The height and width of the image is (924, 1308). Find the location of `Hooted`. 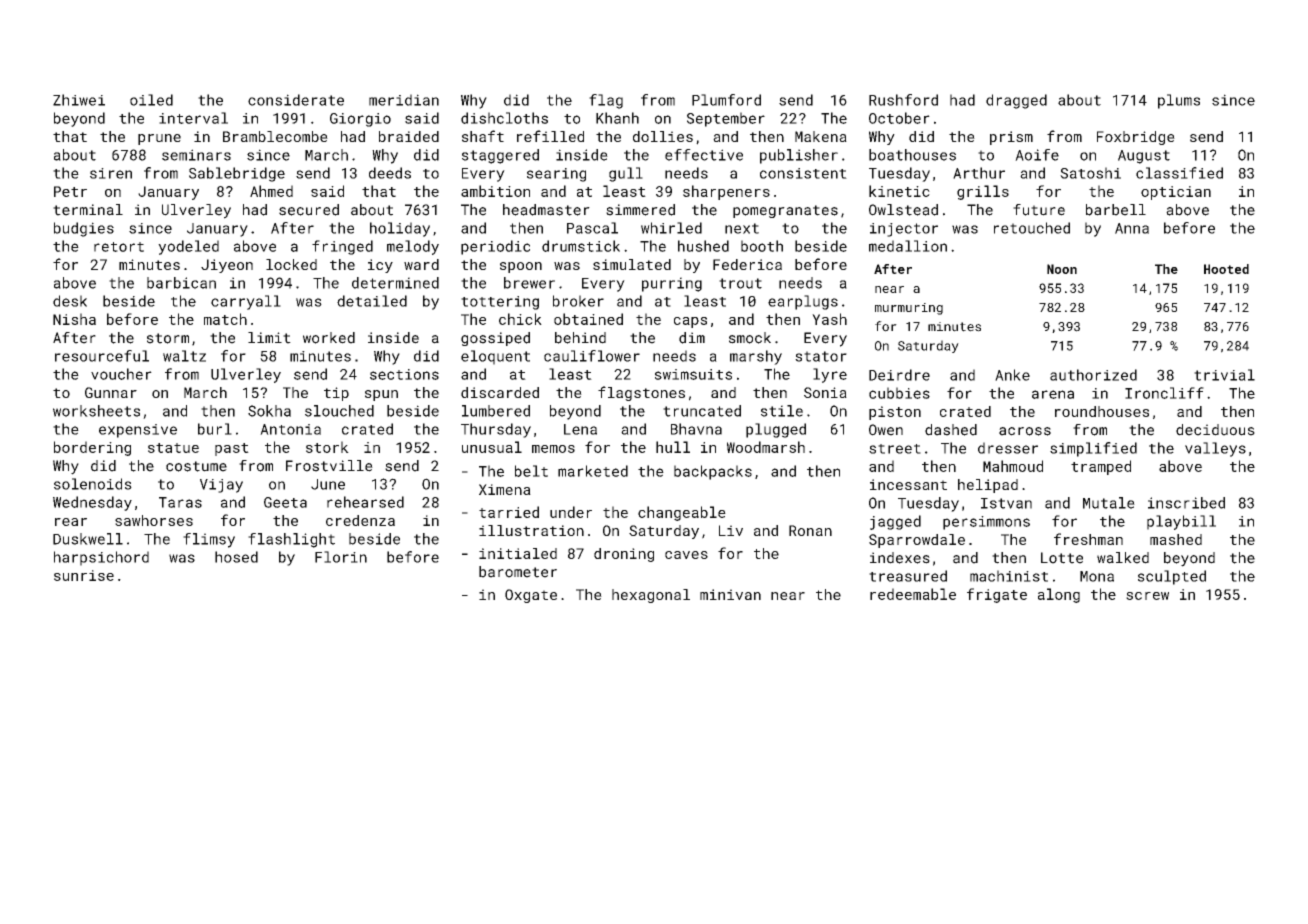

Hooted is located at coordinates (1226, 269).
